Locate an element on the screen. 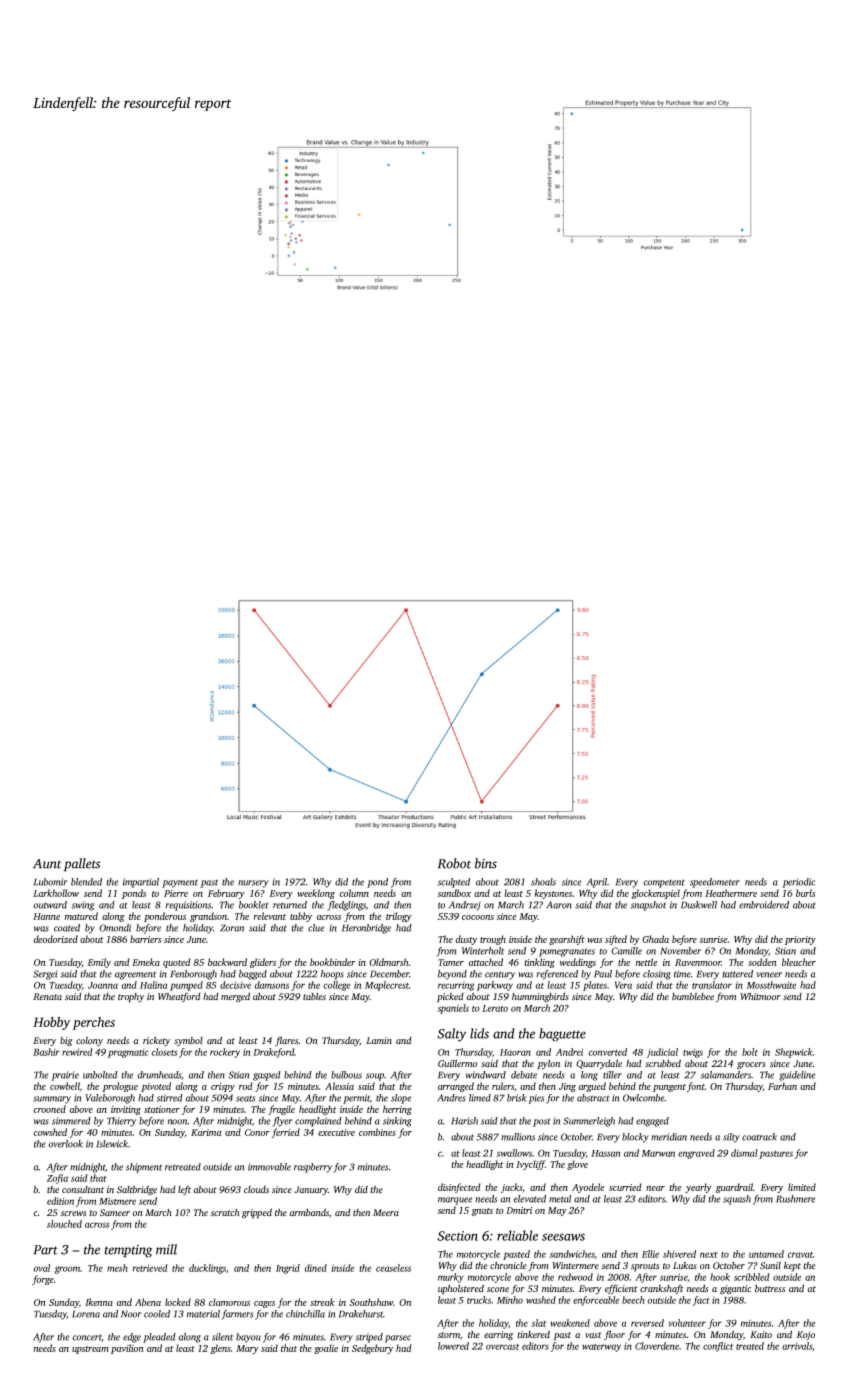 This screenshot has height=1400, width=849. consultant is located at coordinates (83, 1189).
